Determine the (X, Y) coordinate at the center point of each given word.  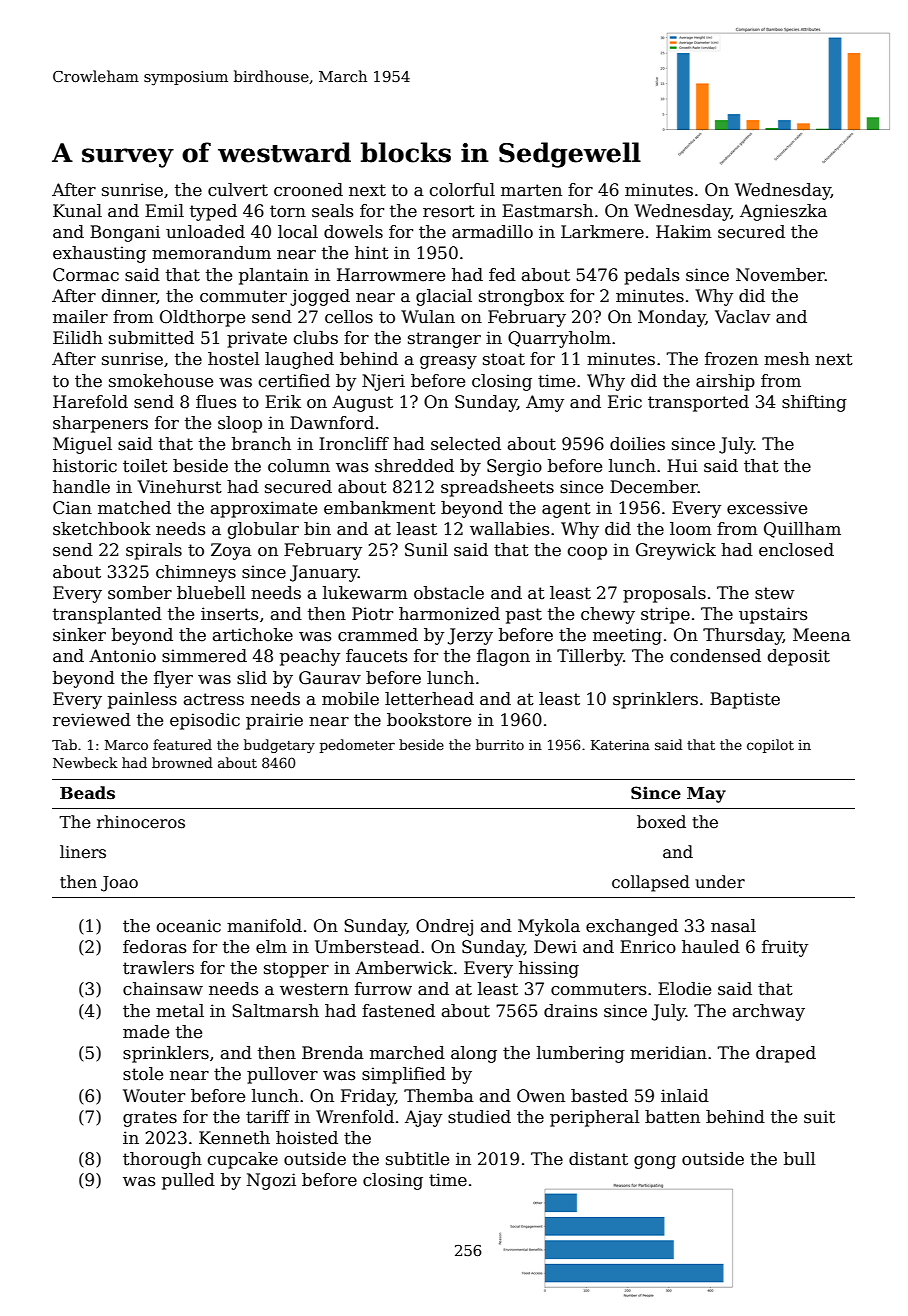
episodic (205, 721)
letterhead (429, 699)
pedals (651, 276)
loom (691, 529)
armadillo (492, 232)
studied (479, 1117)
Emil (164, 210)
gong (655, 1162)
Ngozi (271, 1181)
